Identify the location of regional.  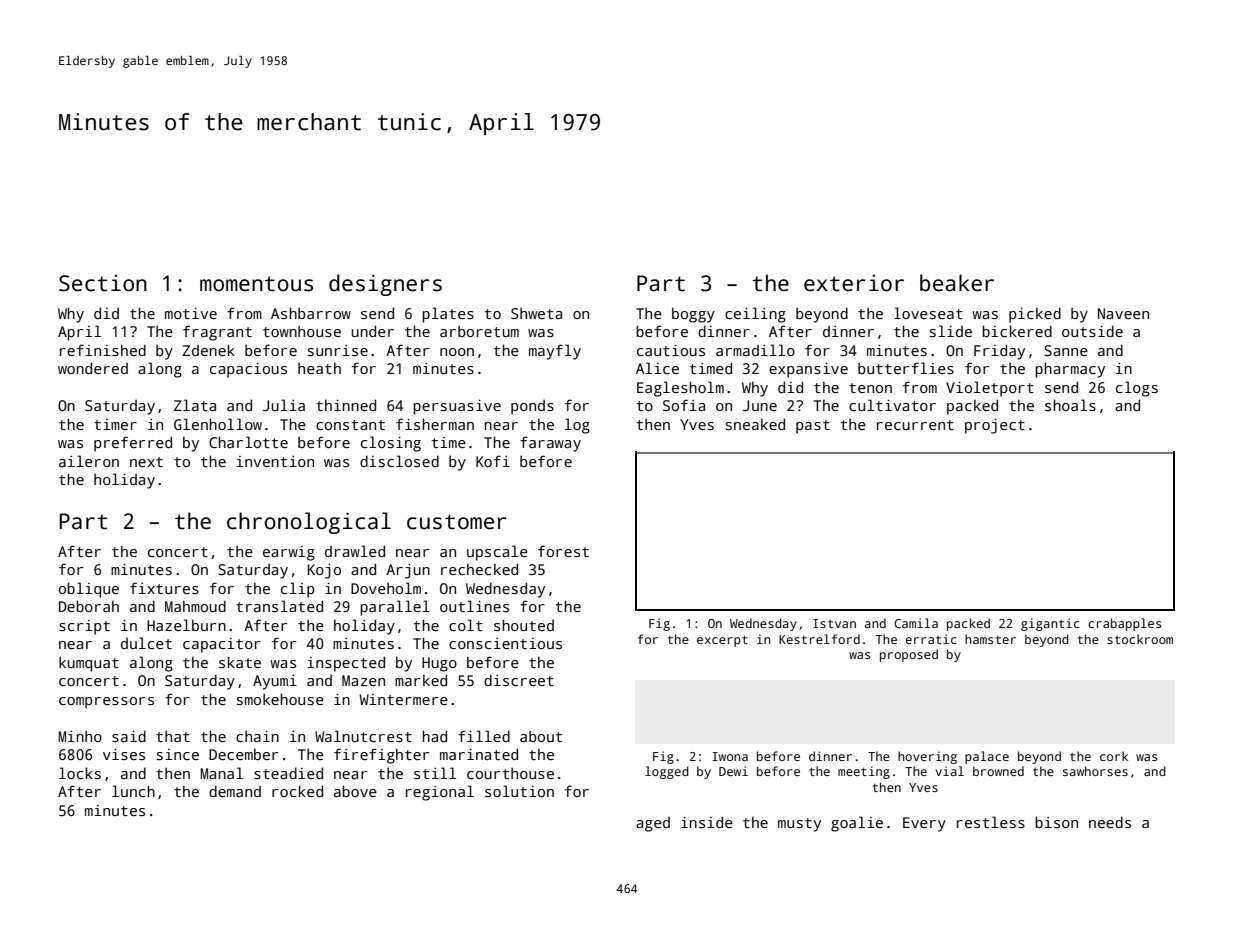
(440, 793).
